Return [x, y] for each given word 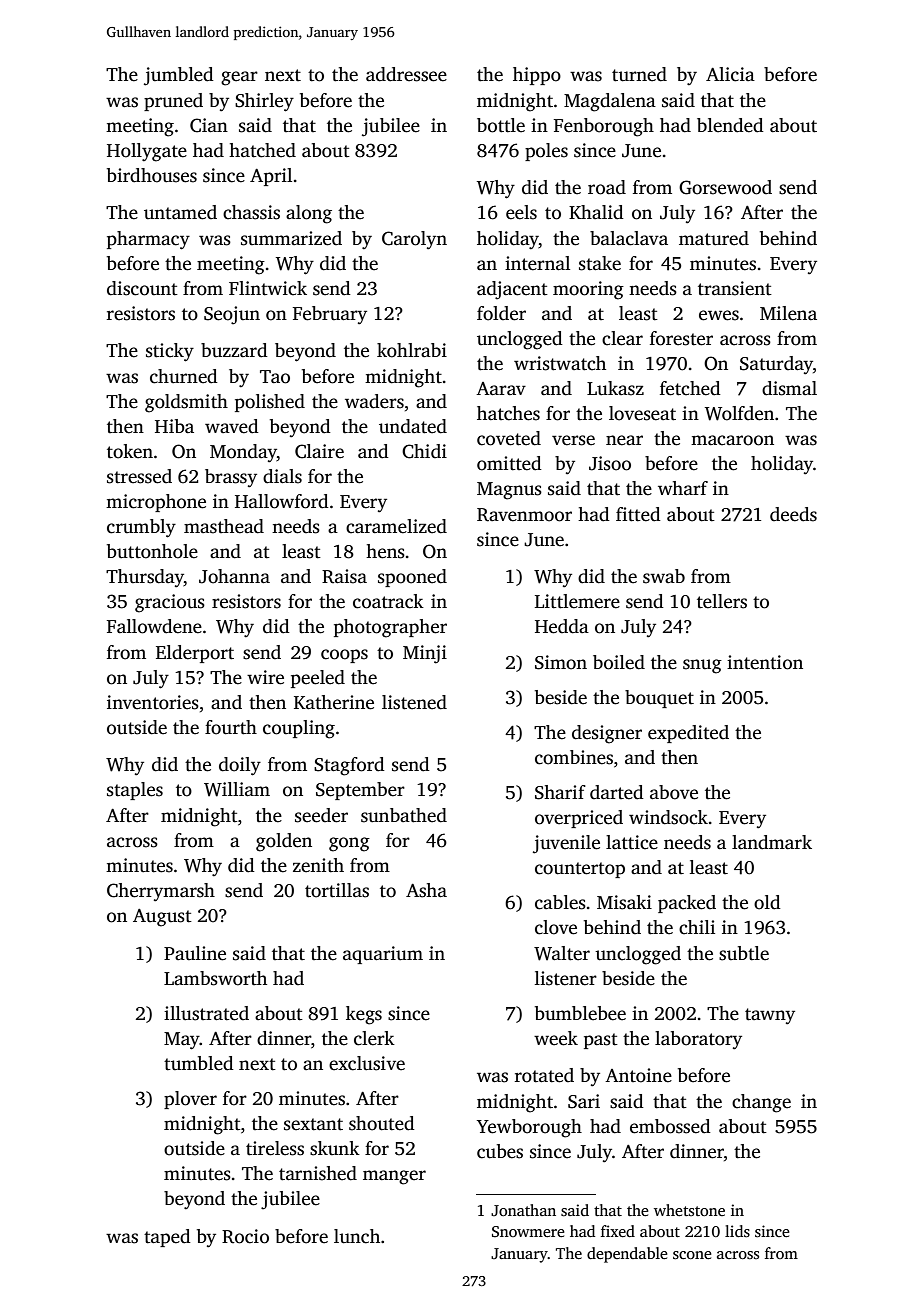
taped [167, 1238]
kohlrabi [412, 350]
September [360, 791]
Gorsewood [725, 187]
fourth [231, 727]
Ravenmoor [524, 515]
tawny [770, 1016]
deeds [793, 514]
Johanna [234, 576]
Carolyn [414, 240]
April [271, 177]
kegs [364, 1015]
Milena [788, 313]
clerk [374, 1038]
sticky [170, 352]
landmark [772, 842]
